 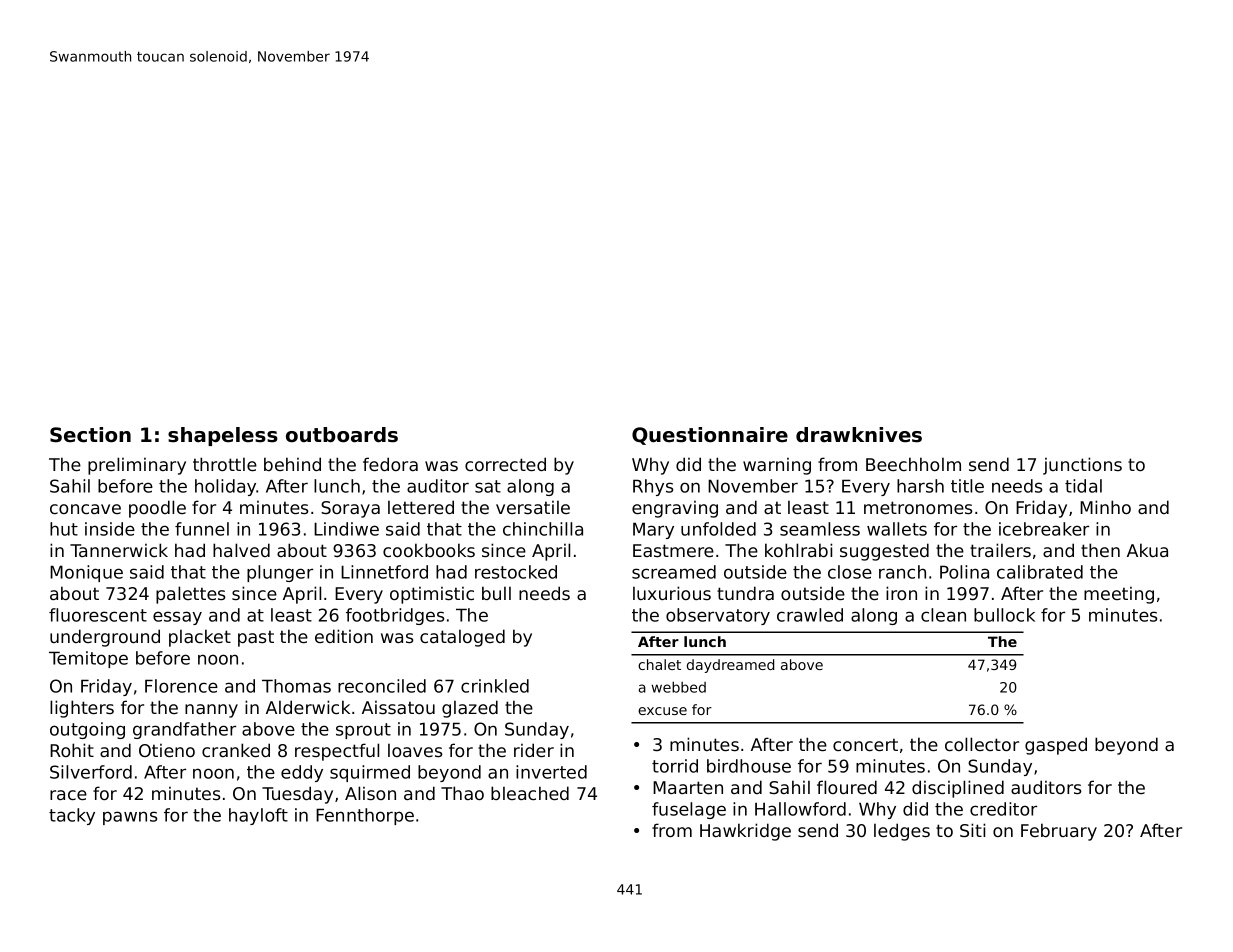 What do you see at coordinates (710, 436) in the image?
I see `Questionnaire` at bounding box center [710, 436].
